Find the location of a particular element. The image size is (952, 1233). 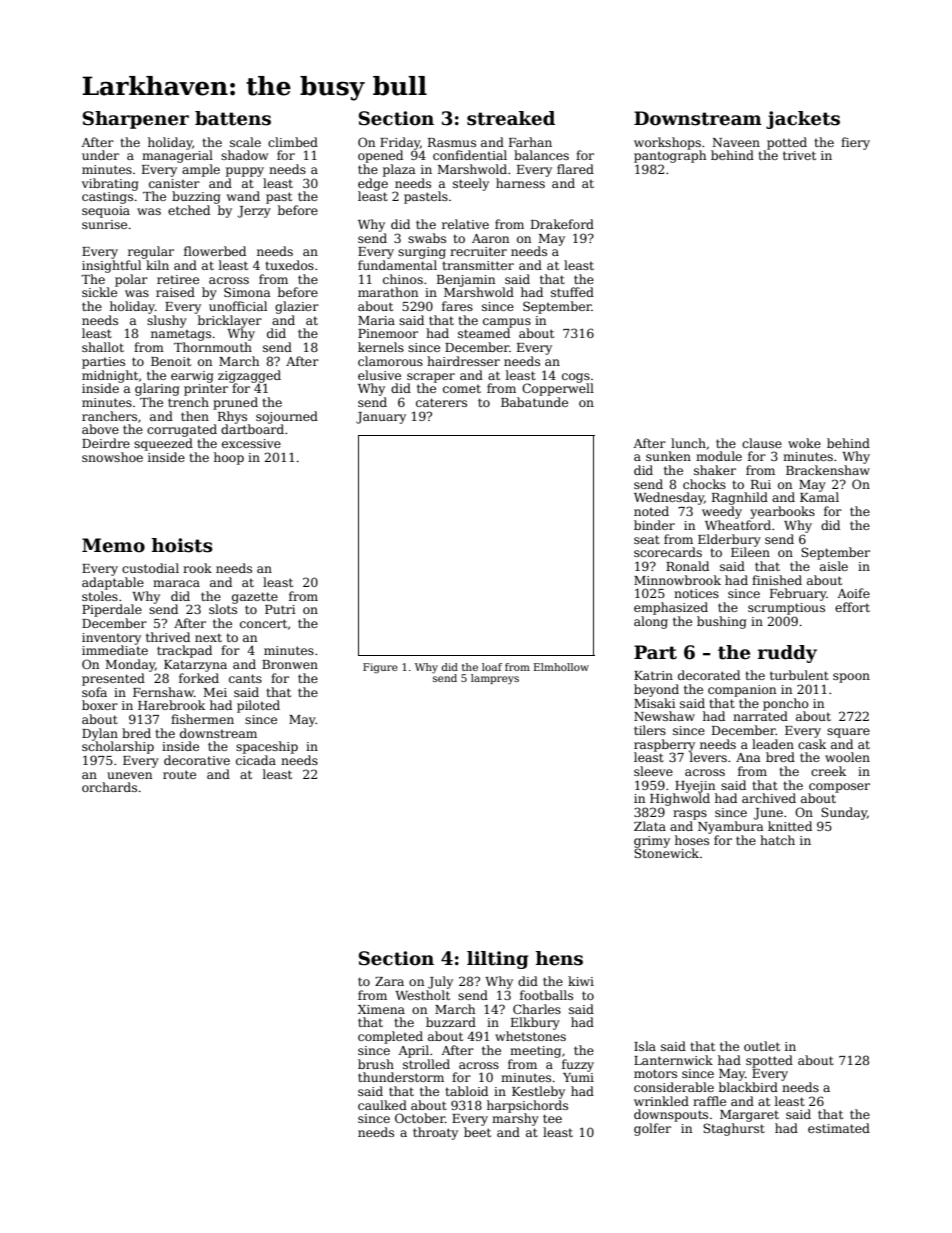

spaceship is located at coordinates (267, 747).
